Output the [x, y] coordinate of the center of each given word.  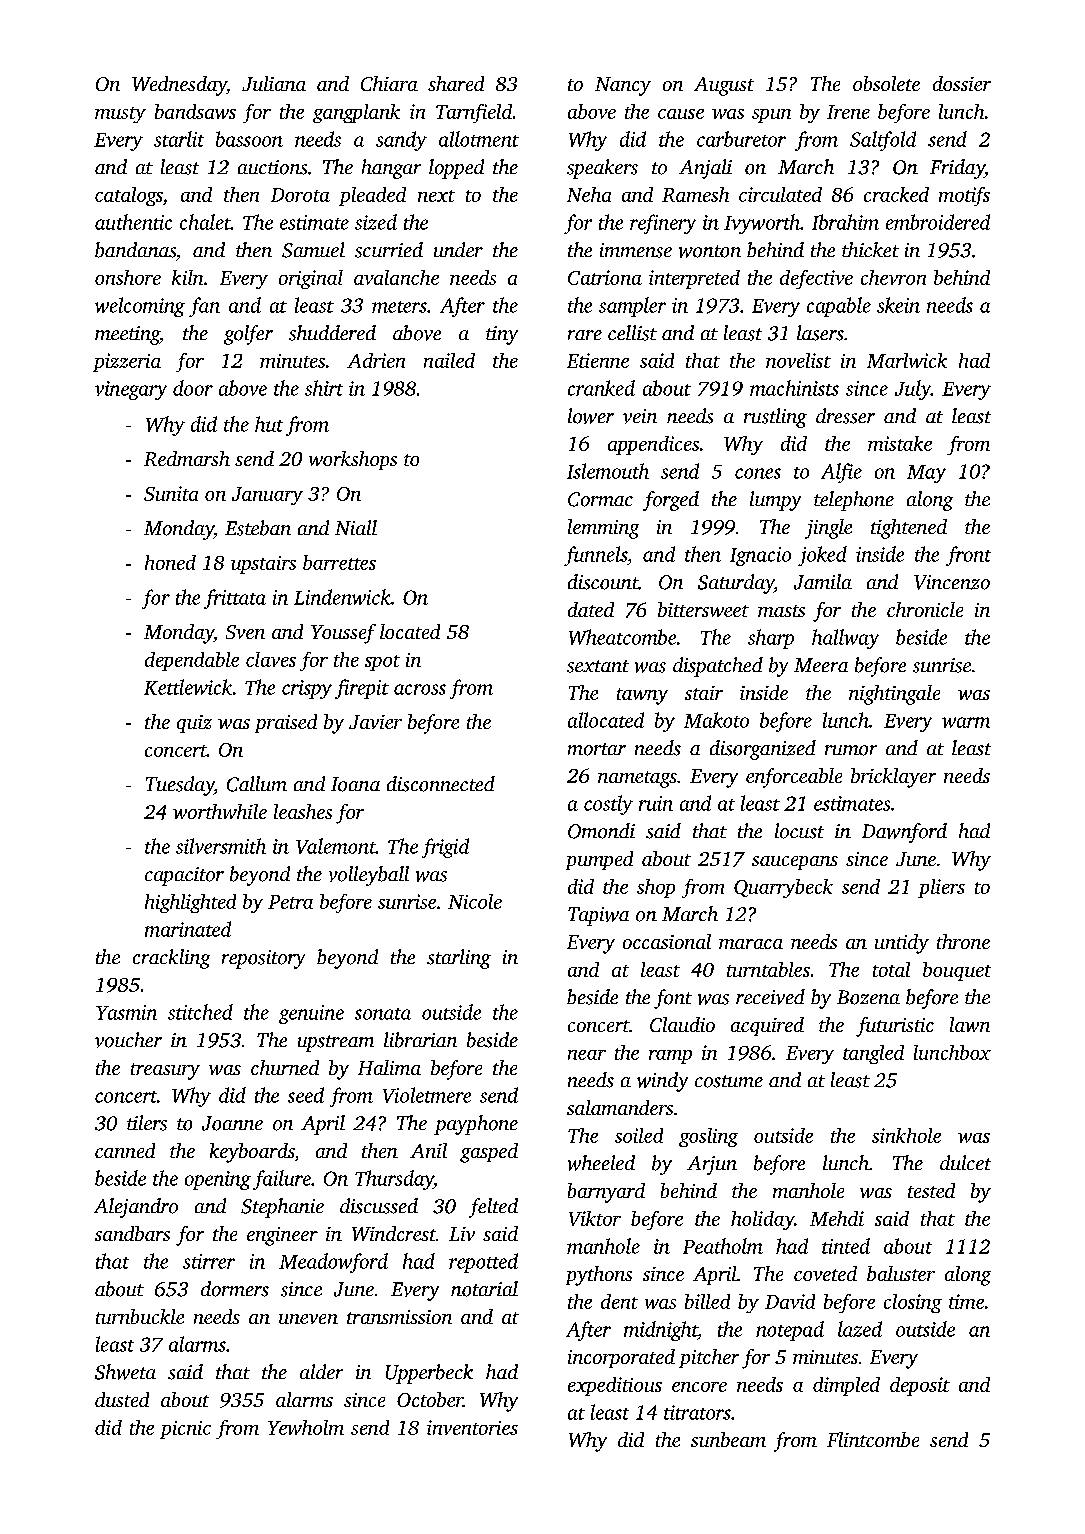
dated [591, 609]
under [458, 249]
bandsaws [195, 111]
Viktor [595, 1218]
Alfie [841, 473]
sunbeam [728, 1439]
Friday [957, 169]
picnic [185, 1430]
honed [170, 562]
